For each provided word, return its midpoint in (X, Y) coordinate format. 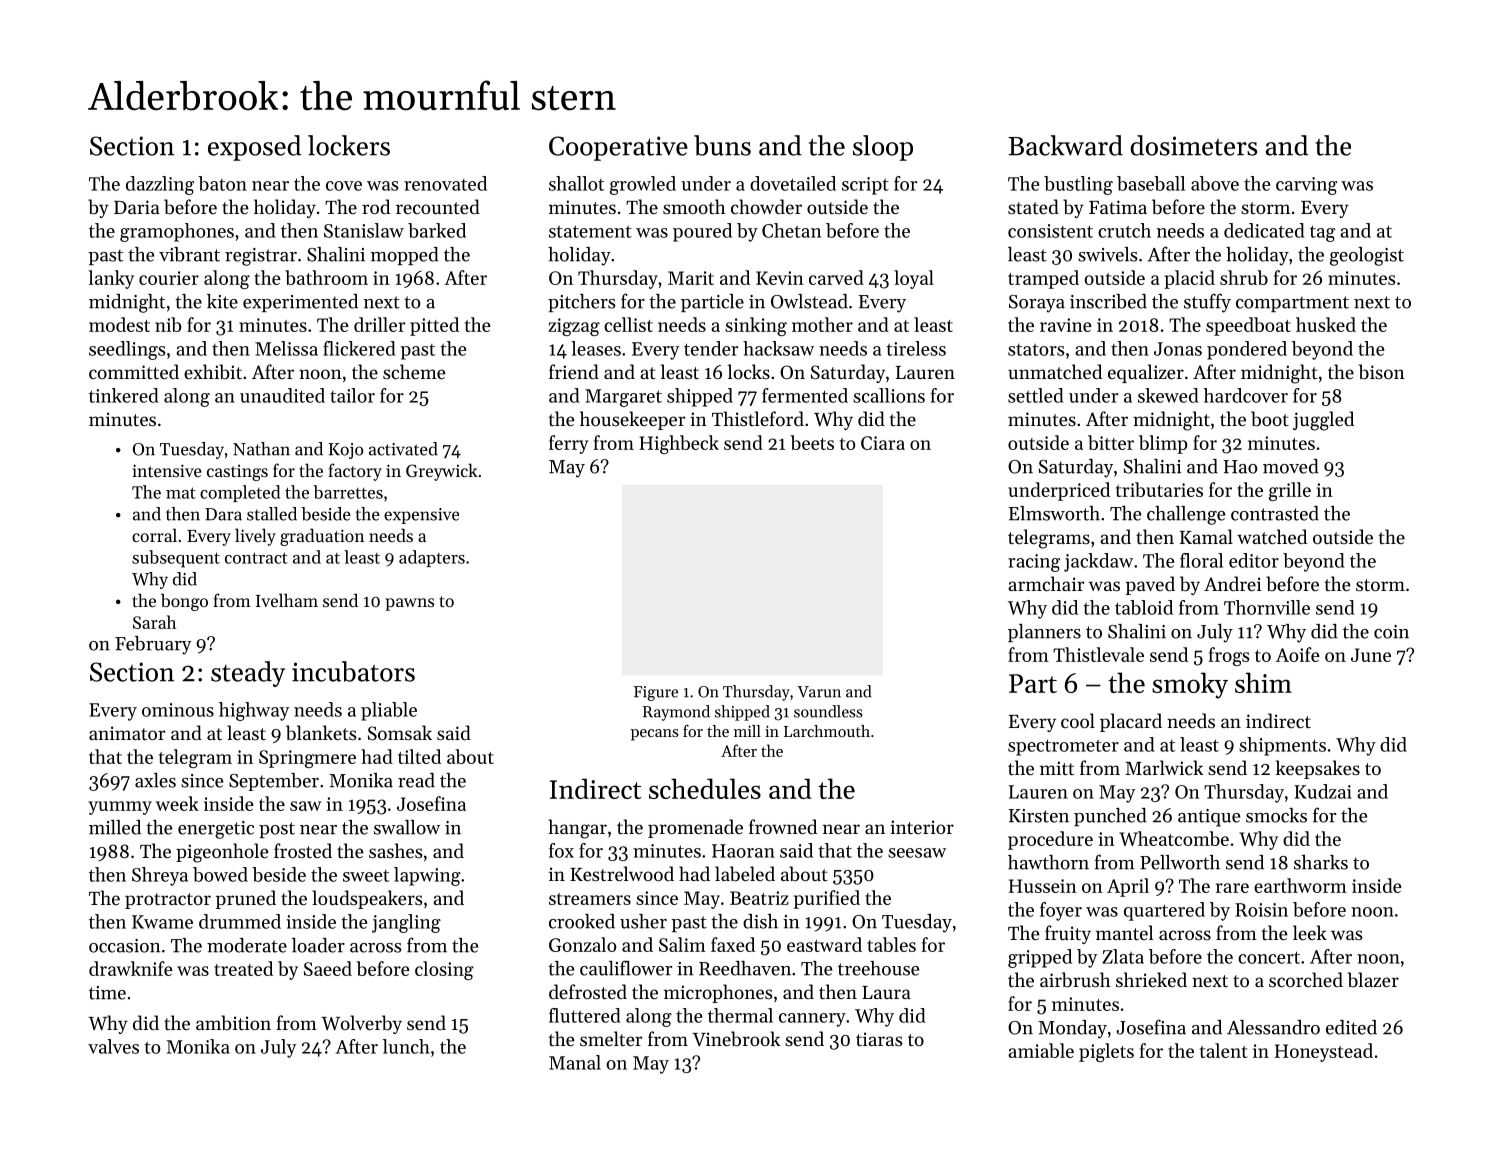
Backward (1065, 145)
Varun (819, 692)
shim (1263, 682)
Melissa (286, 348)
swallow (407, 827)
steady (248, 674)
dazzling (160, 185)
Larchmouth (827, 731)
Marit (691, 278)
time (107, 993)
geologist (1367, 256)
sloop (883, 148)
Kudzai (1323, 791)
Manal (575, 1062)
